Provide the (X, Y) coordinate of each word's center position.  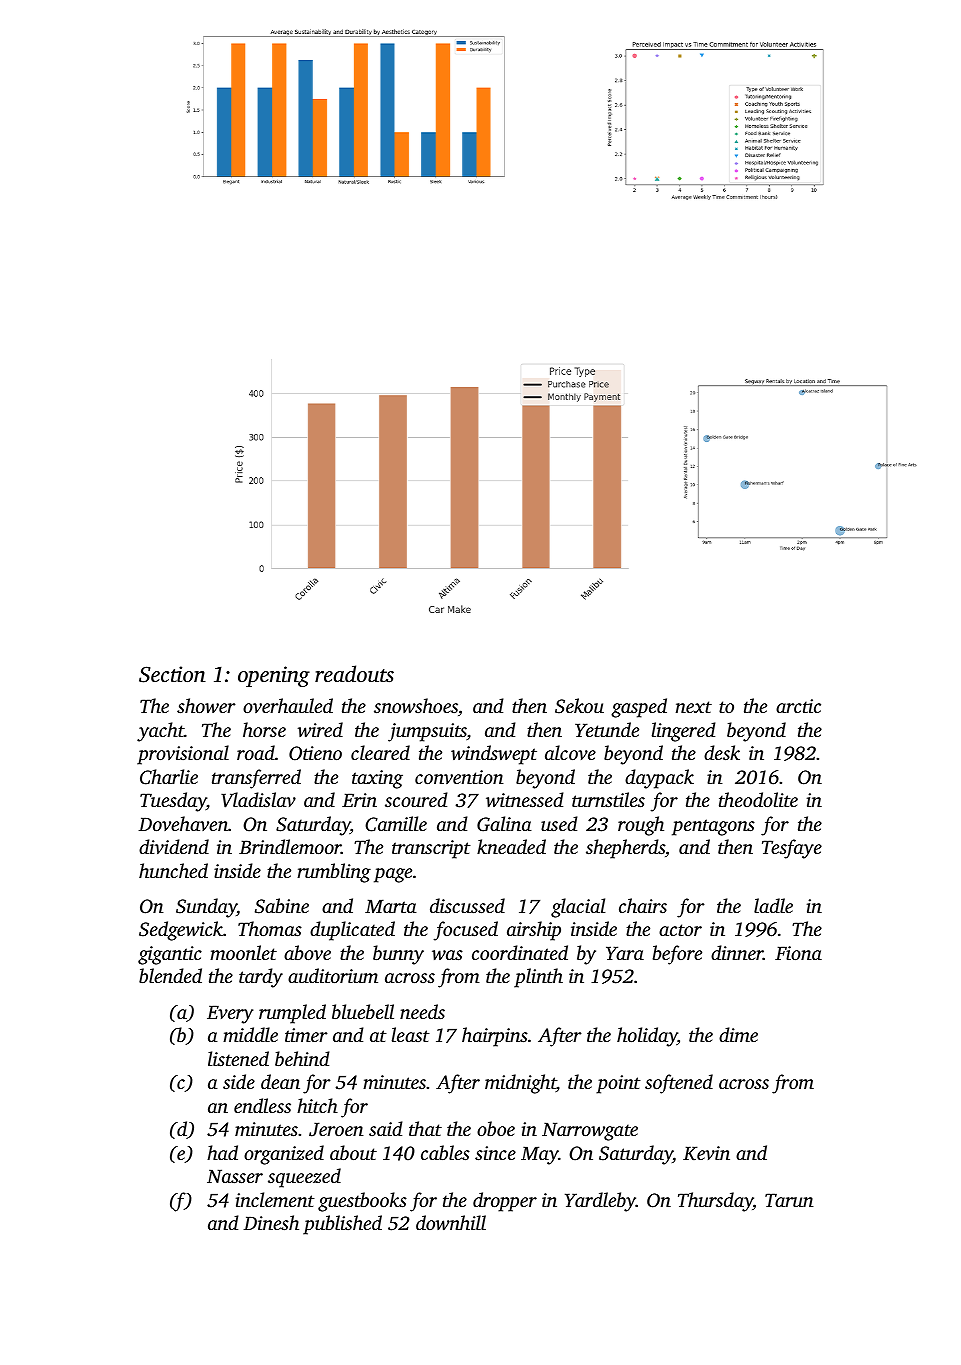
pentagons (713, 827)
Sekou (579, 706)
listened (238, 1058)
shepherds (625, 849)
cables (445, 1152)
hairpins (495, 1037)
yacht (160, 732)
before (677, 955)
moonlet (243, 952)
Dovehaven (183, 823)
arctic (798, 706)
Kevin (706, 1153)
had (222, 1152)
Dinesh (271, 1222)
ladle (773, 905)
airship (534, 931)
